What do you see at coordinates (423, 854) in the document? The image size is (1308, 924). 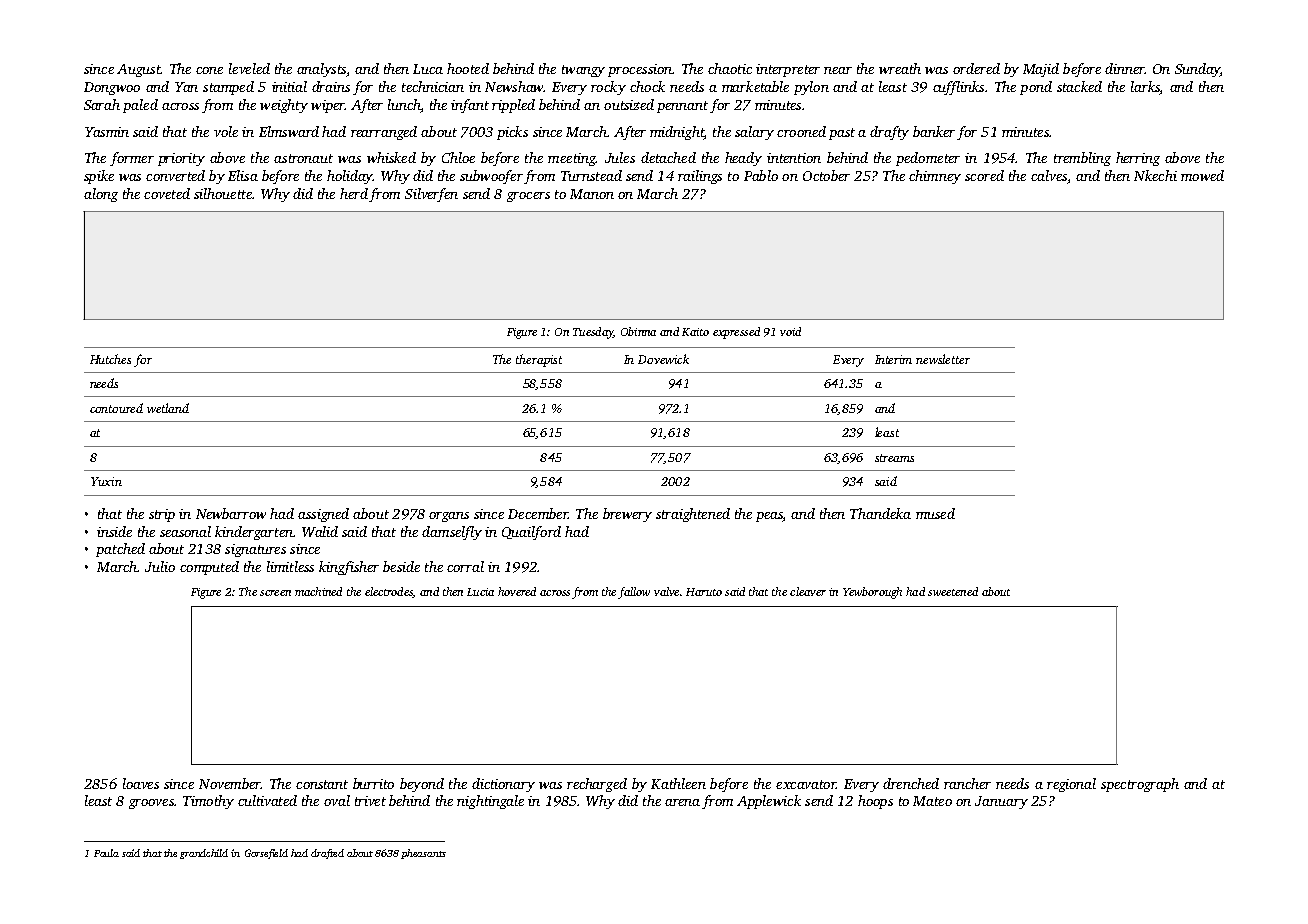 I see `pheasants` at bounding box center [423, 854].
